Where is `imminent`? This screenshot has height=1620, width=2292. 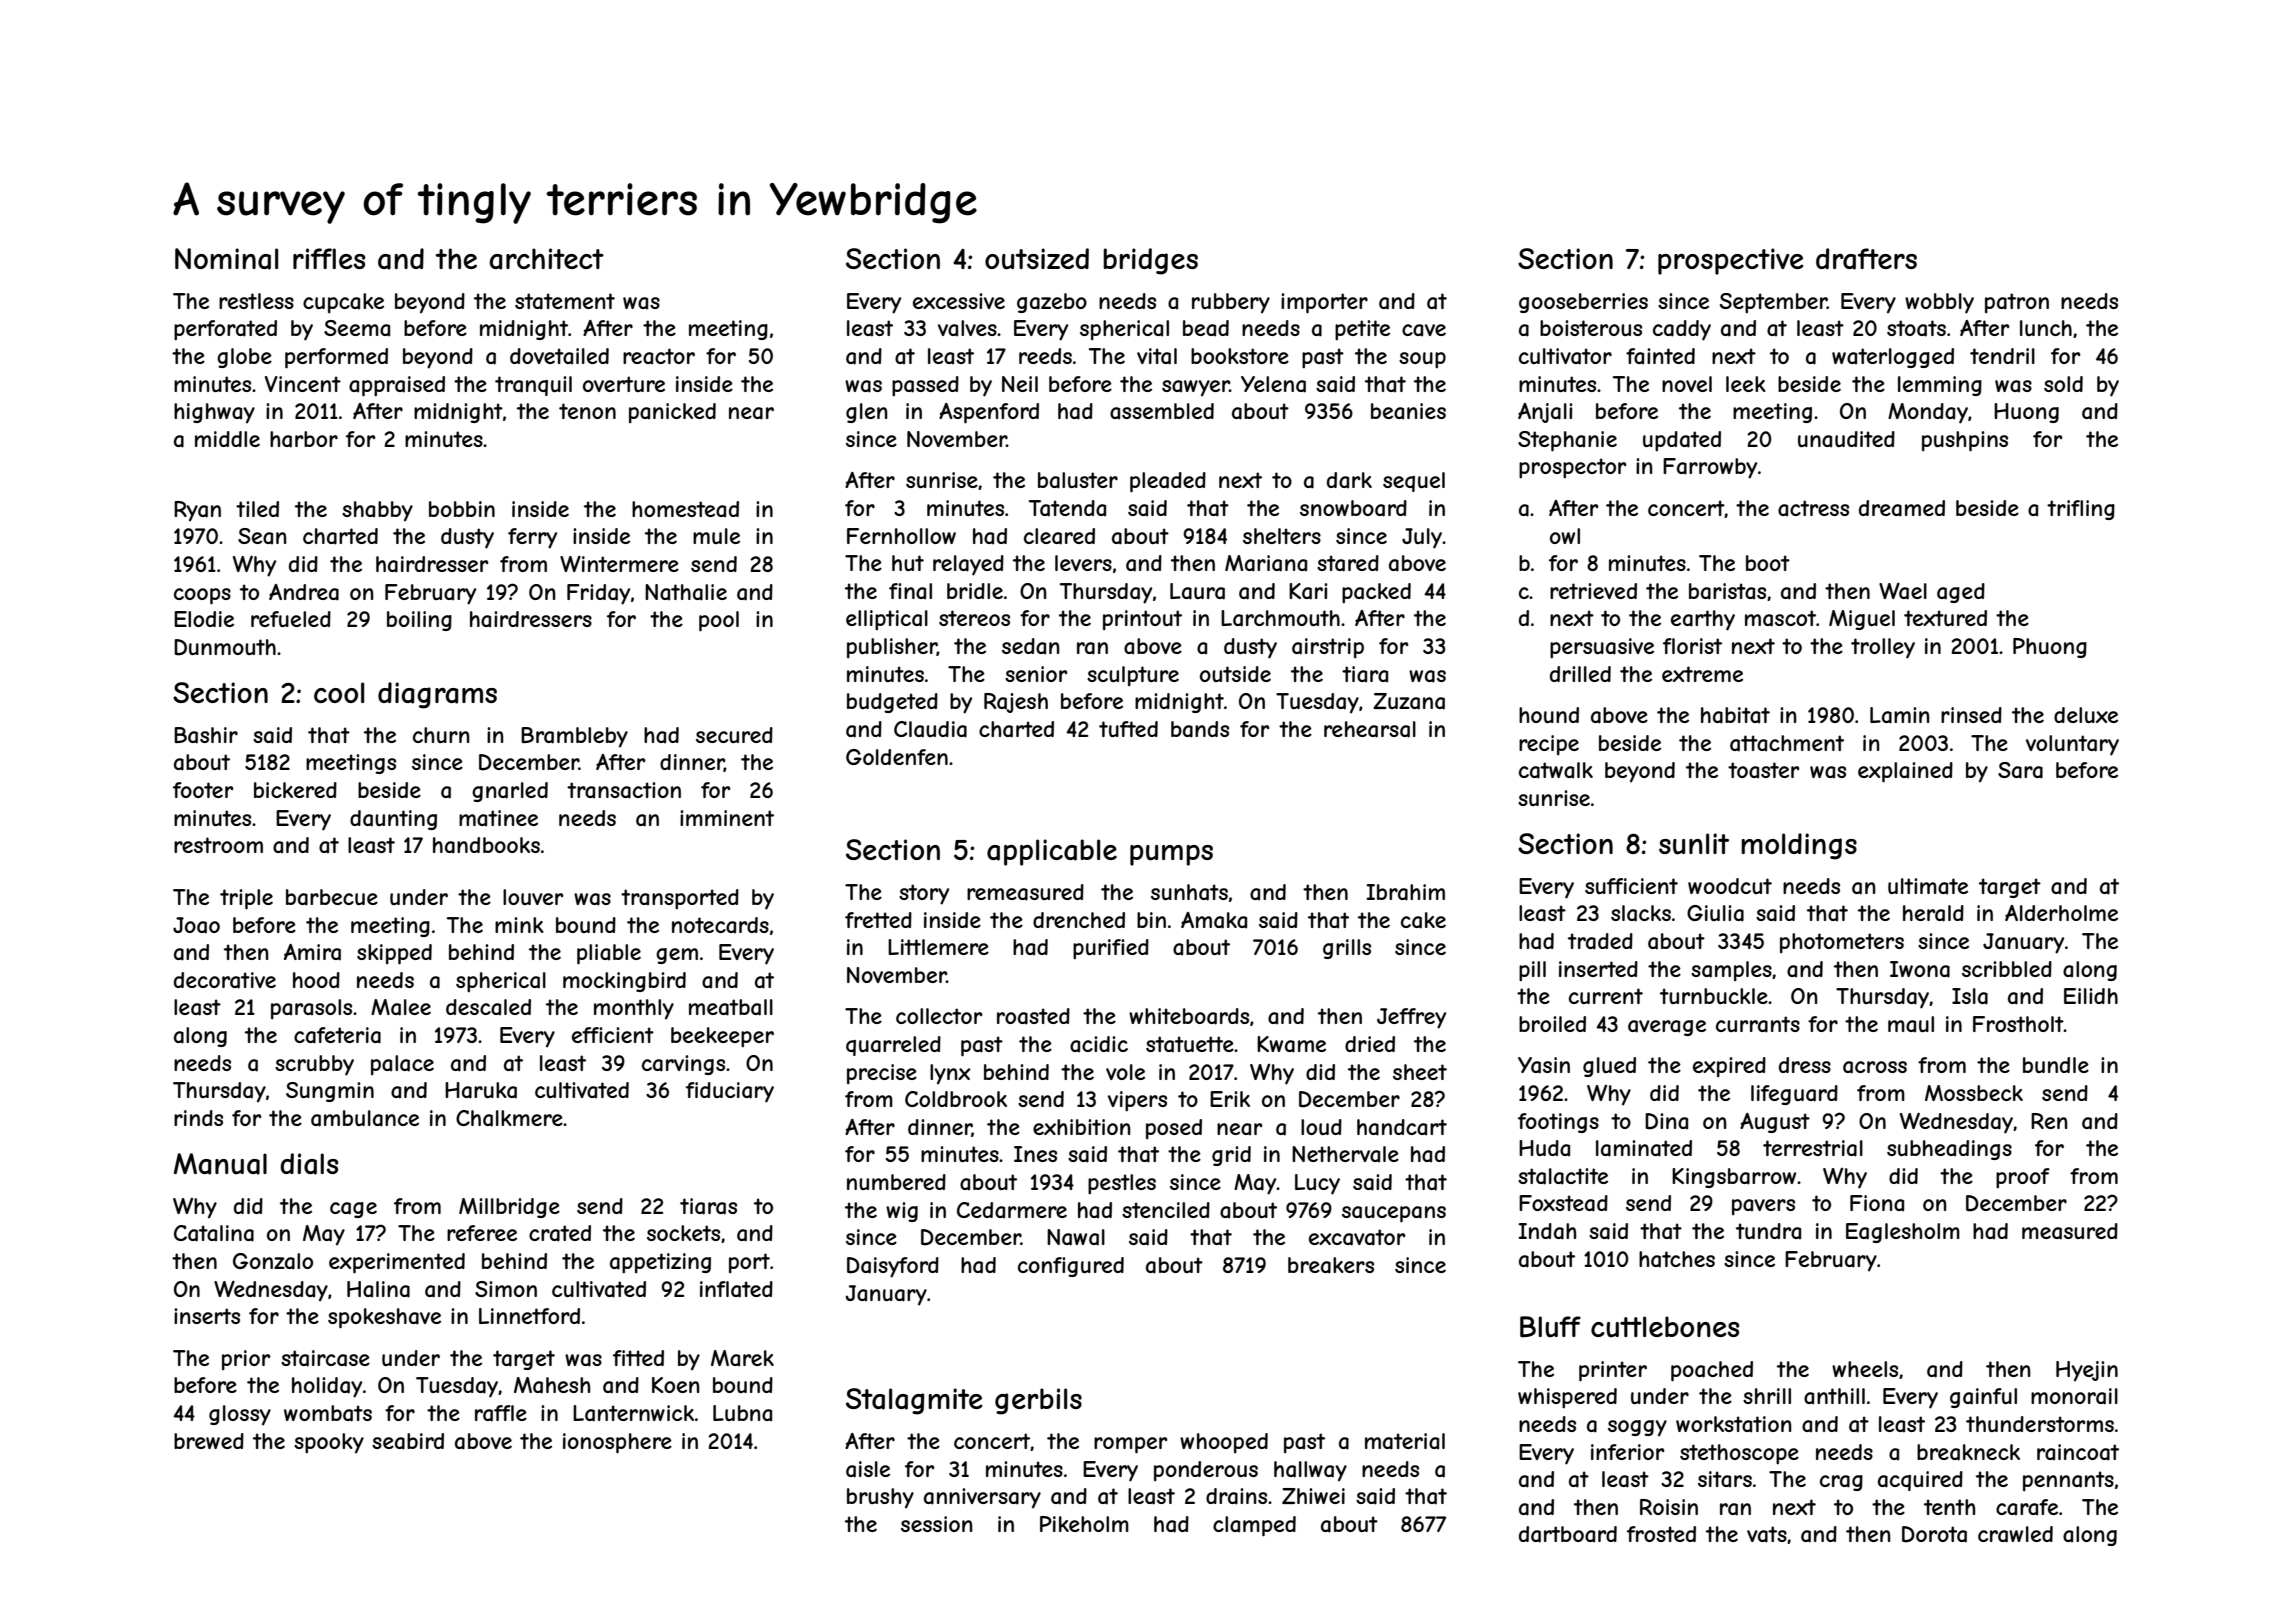 imminent is located at coordinates (727, 818).
